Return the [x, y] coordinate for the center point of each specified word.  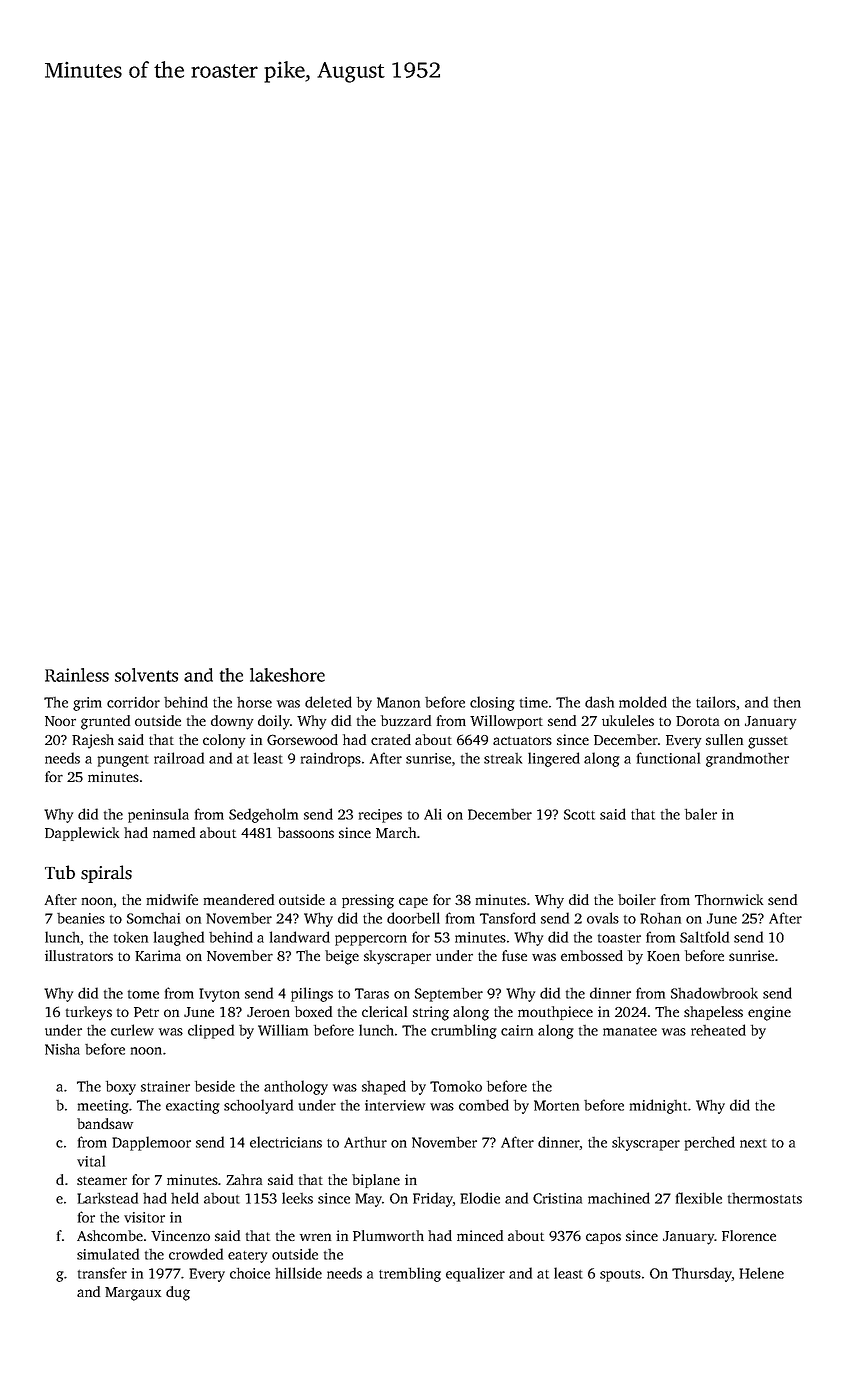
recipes [380, 816]
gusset [768, 742]
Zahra [244, 1179]
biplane [376, 1181]
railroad [179, 758]
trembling [410, 1274]
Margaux [133, 1294]
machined [619, 1198]
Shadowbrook [714, 993]
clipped [211, 1031]
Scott [579, 814]
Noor [60, 721]
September [449, 994]
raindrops [331, 759]
